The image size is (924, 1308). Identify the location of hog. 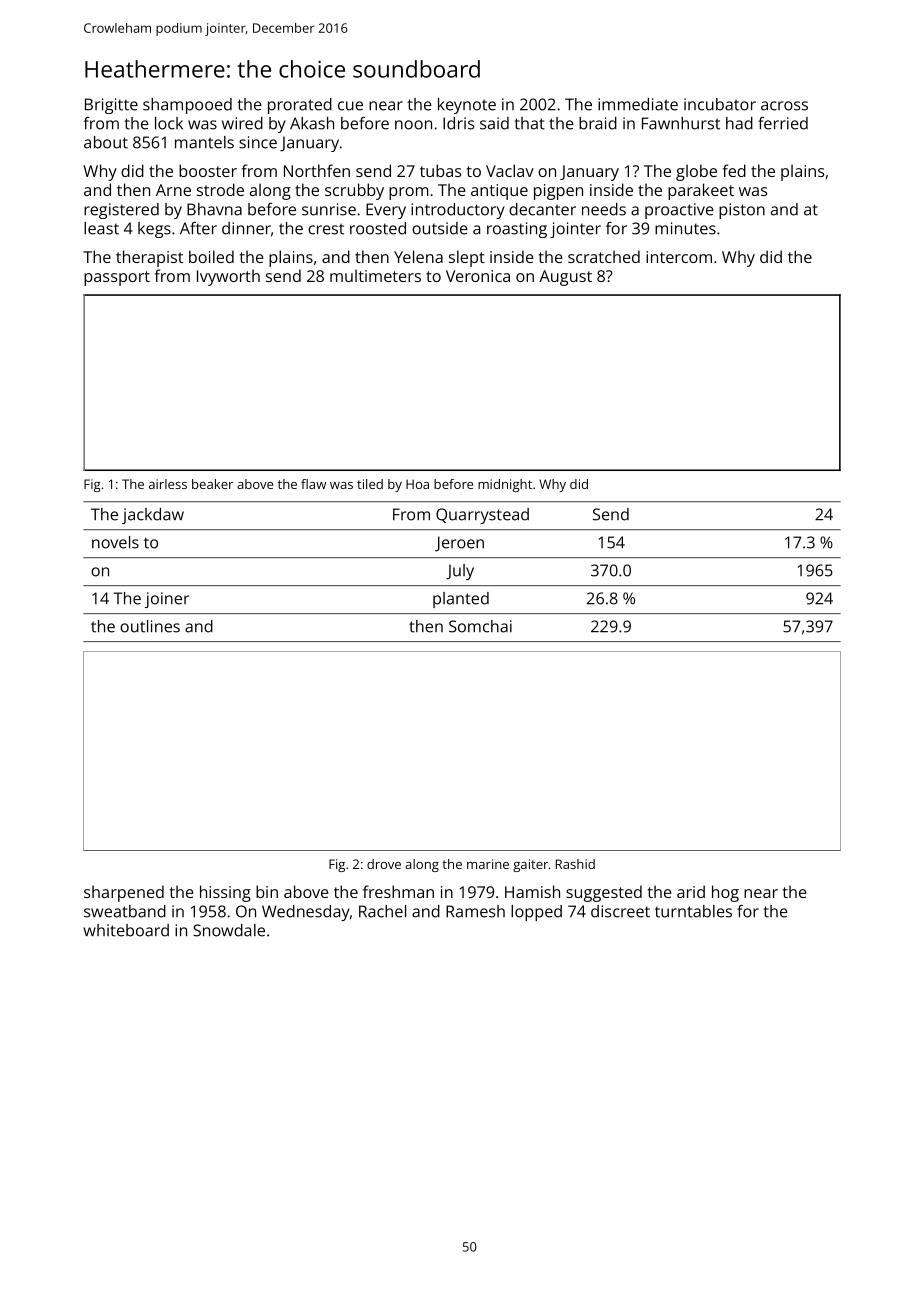
(725, 893).
